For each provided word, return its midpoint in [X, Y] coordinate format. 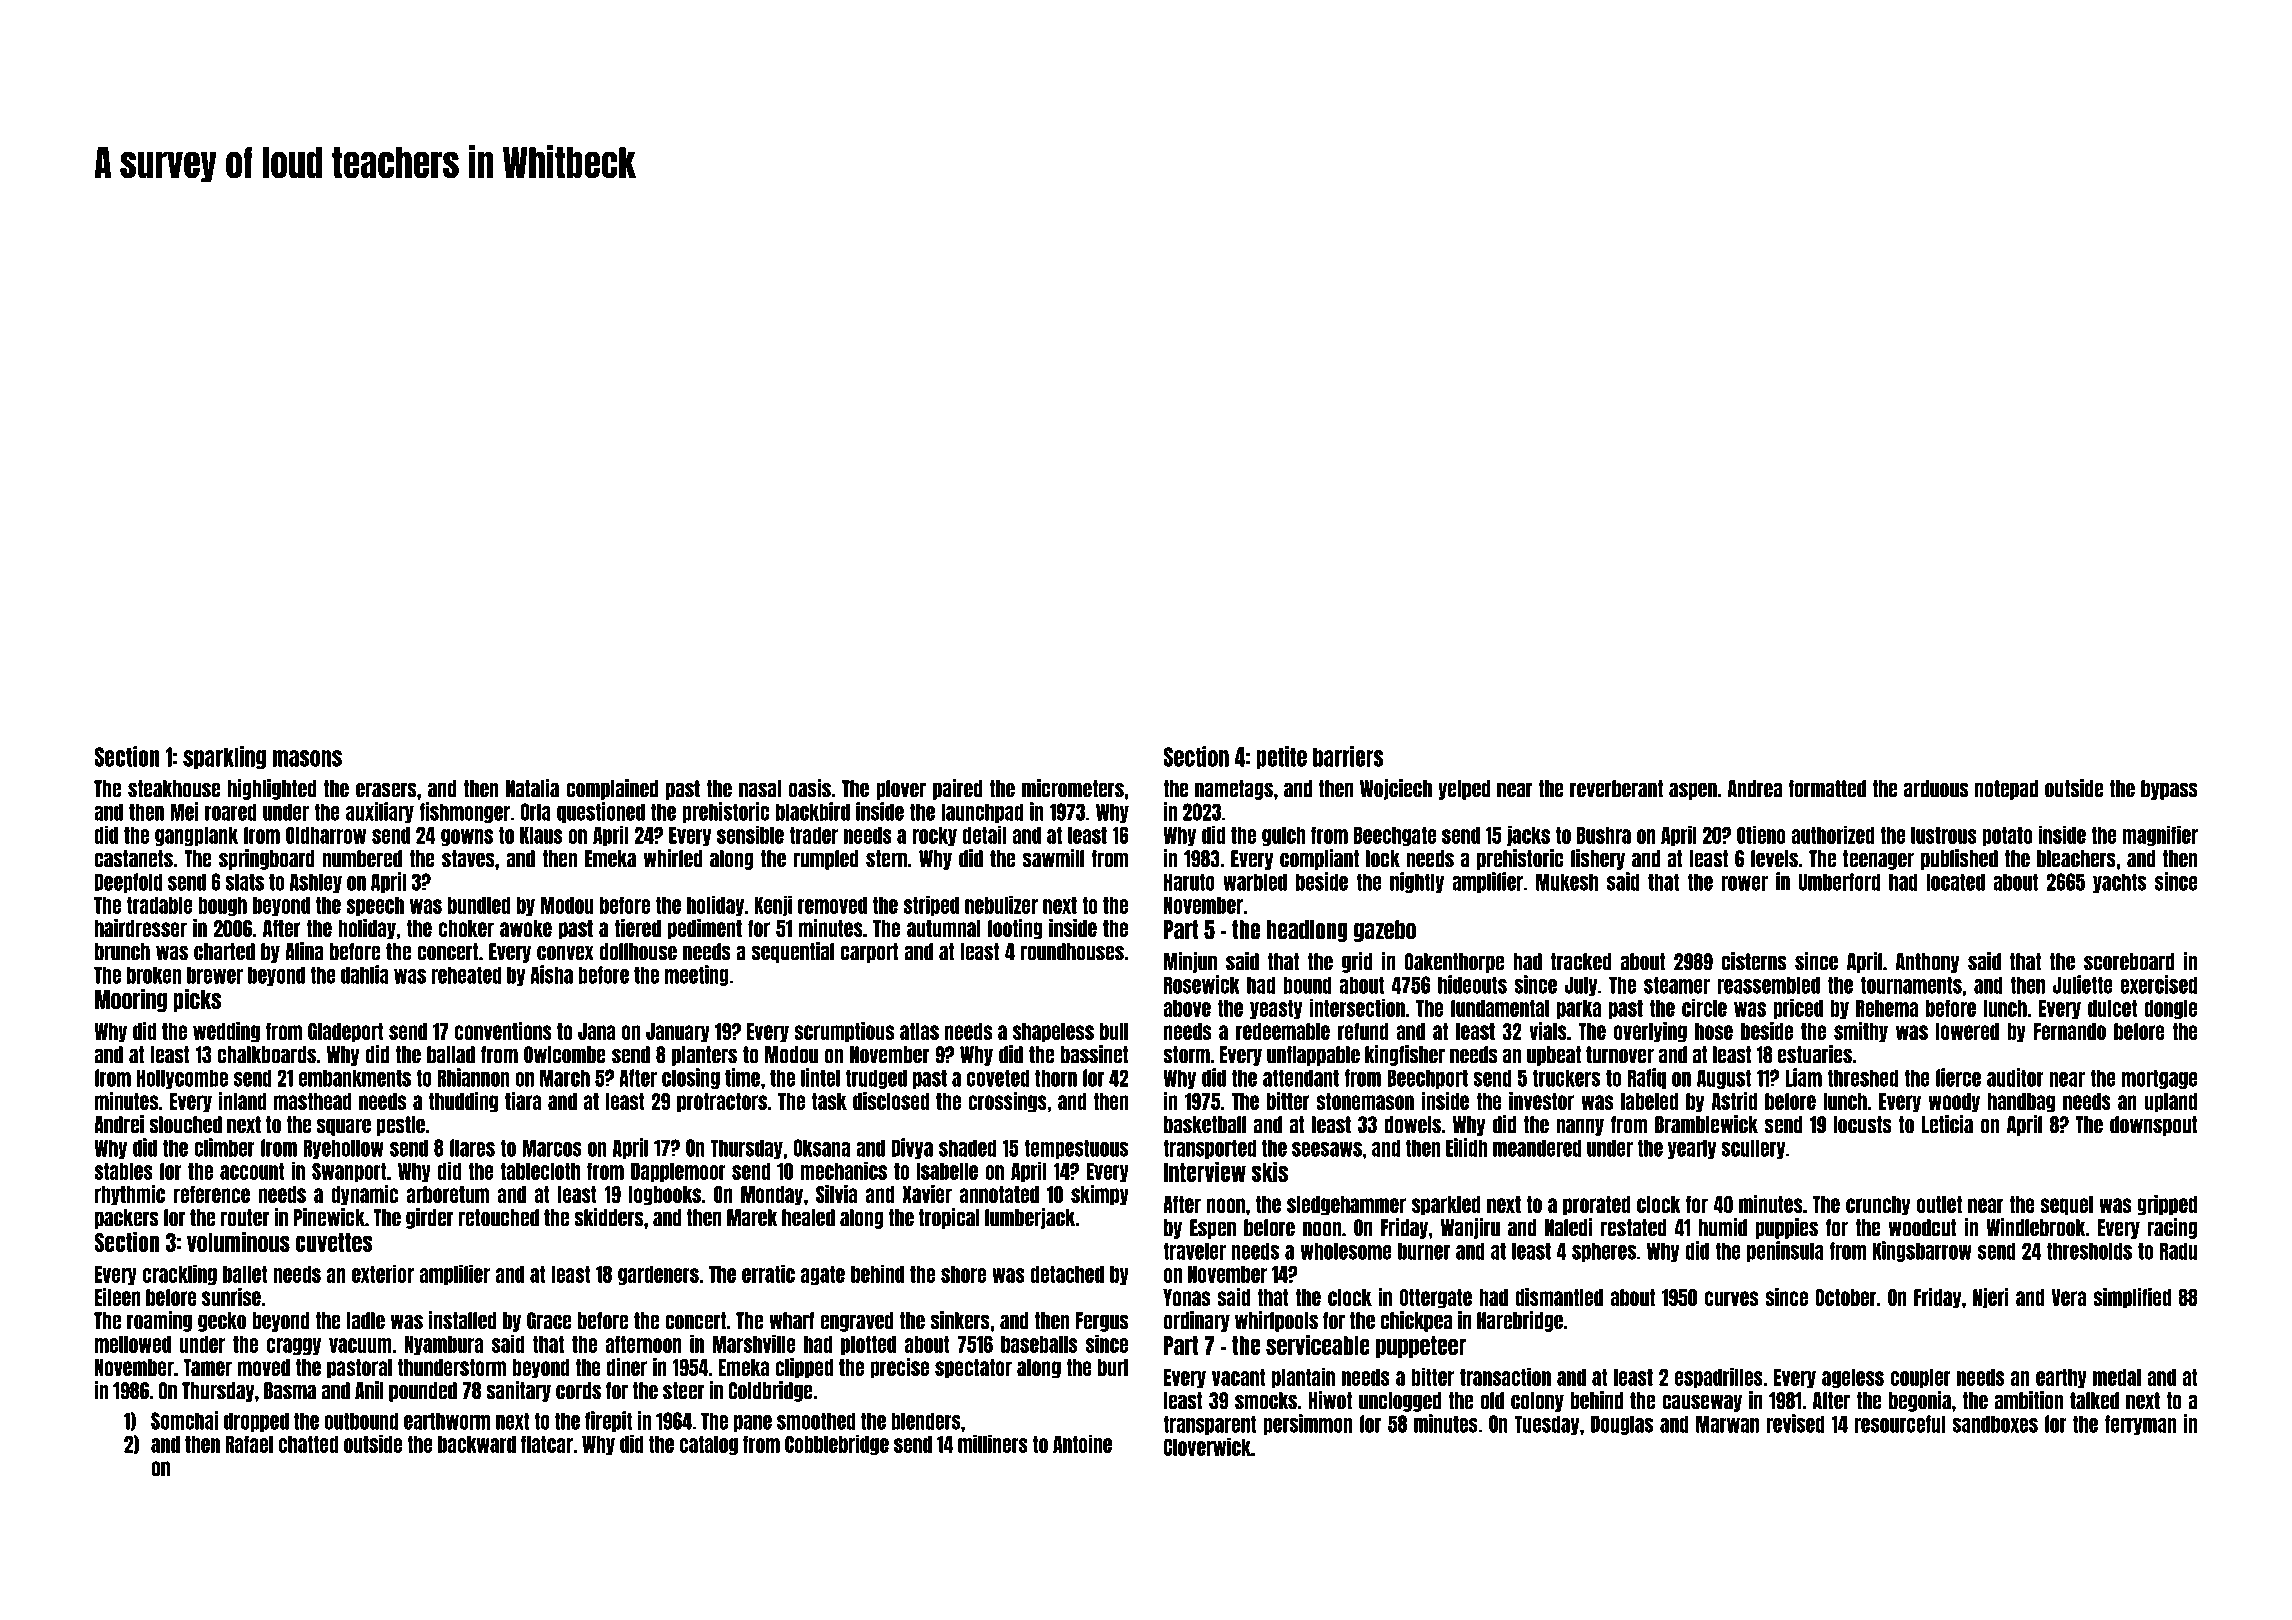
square [344, 1127]
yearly [1692, 1149]
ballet [245, 1274]
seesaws [1327, 1149]
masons [307, 758]
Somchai [184, 1420]
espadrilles [1719, 1377]
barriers [1348, 756]
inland [243, 1101]
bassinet [1095, 1054]
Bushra [1604, 835]
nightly [1417, 882]
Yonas [1186, 1297]
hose [1714, 1031]
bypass [2169, 790]
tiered [638, 928]
